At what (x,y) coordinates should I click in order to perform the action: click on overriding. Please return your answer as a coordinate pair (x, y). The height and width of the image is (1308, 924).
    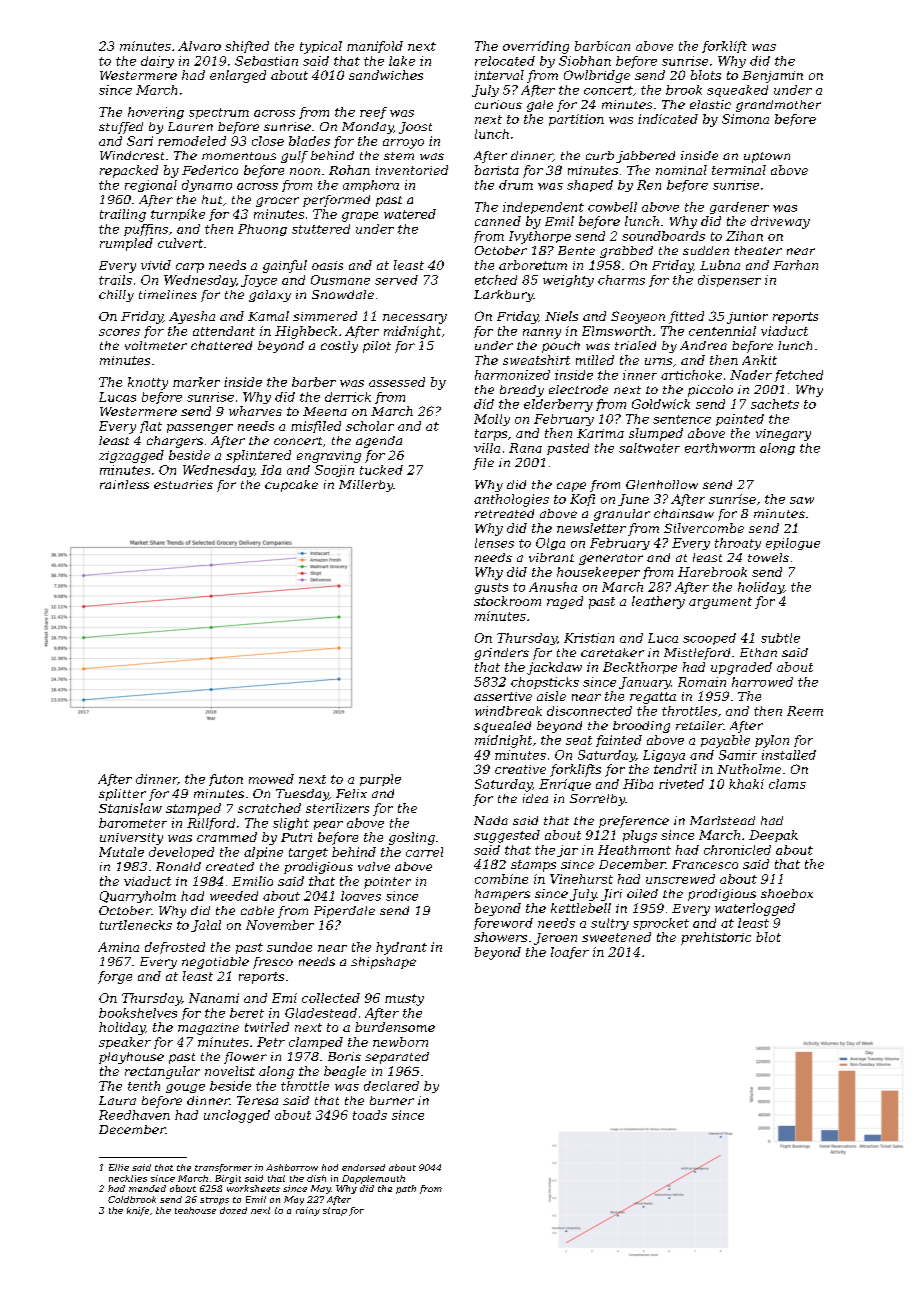
    Looking at the image, I should click on (536, 47).
